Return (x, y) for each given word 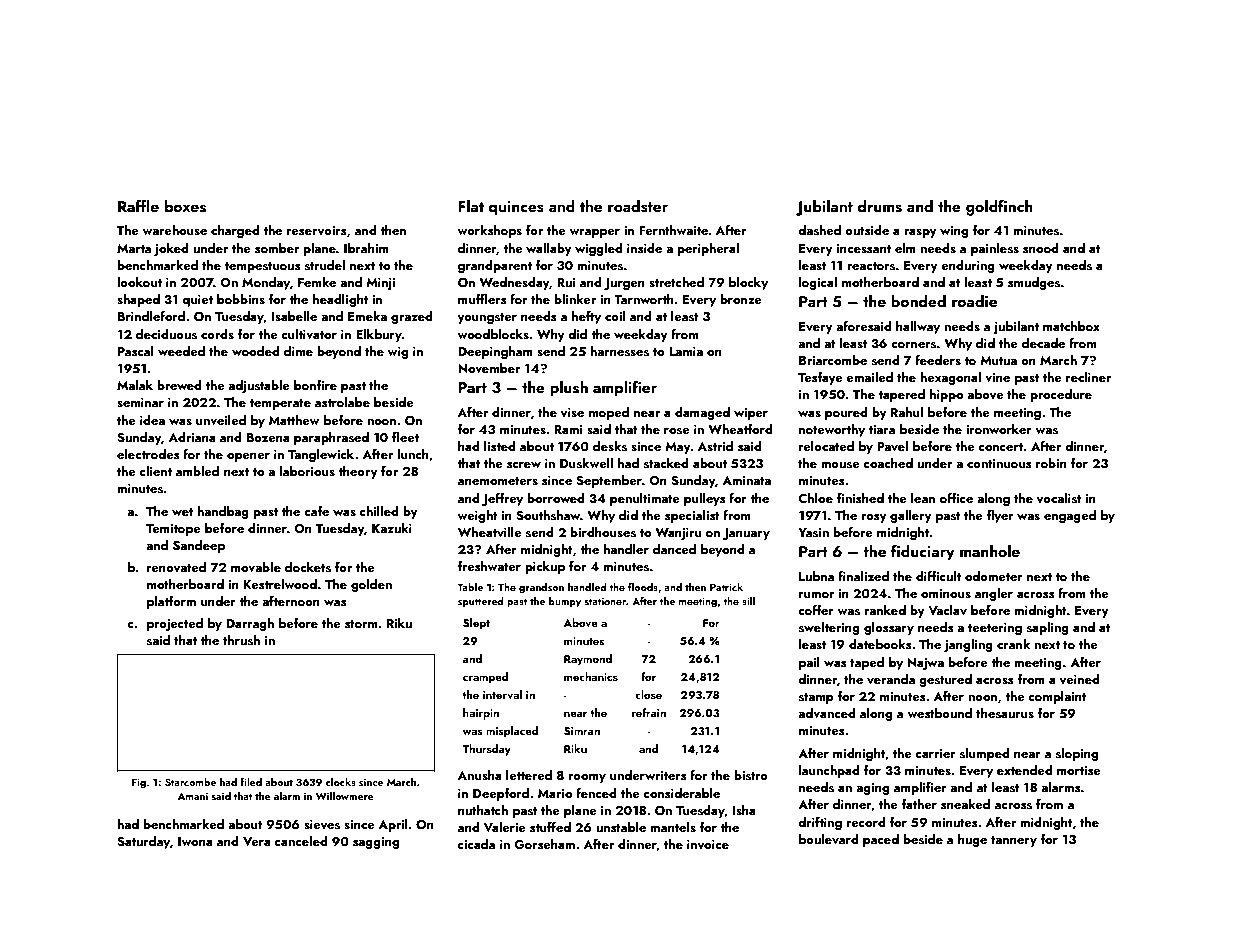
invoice (708, 844)
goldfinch (999, 207)
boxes (185, 206)
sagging (376, 843)
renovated (176, 567)
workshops (489, 231)
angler (994, 594)
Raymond (588, 660)
